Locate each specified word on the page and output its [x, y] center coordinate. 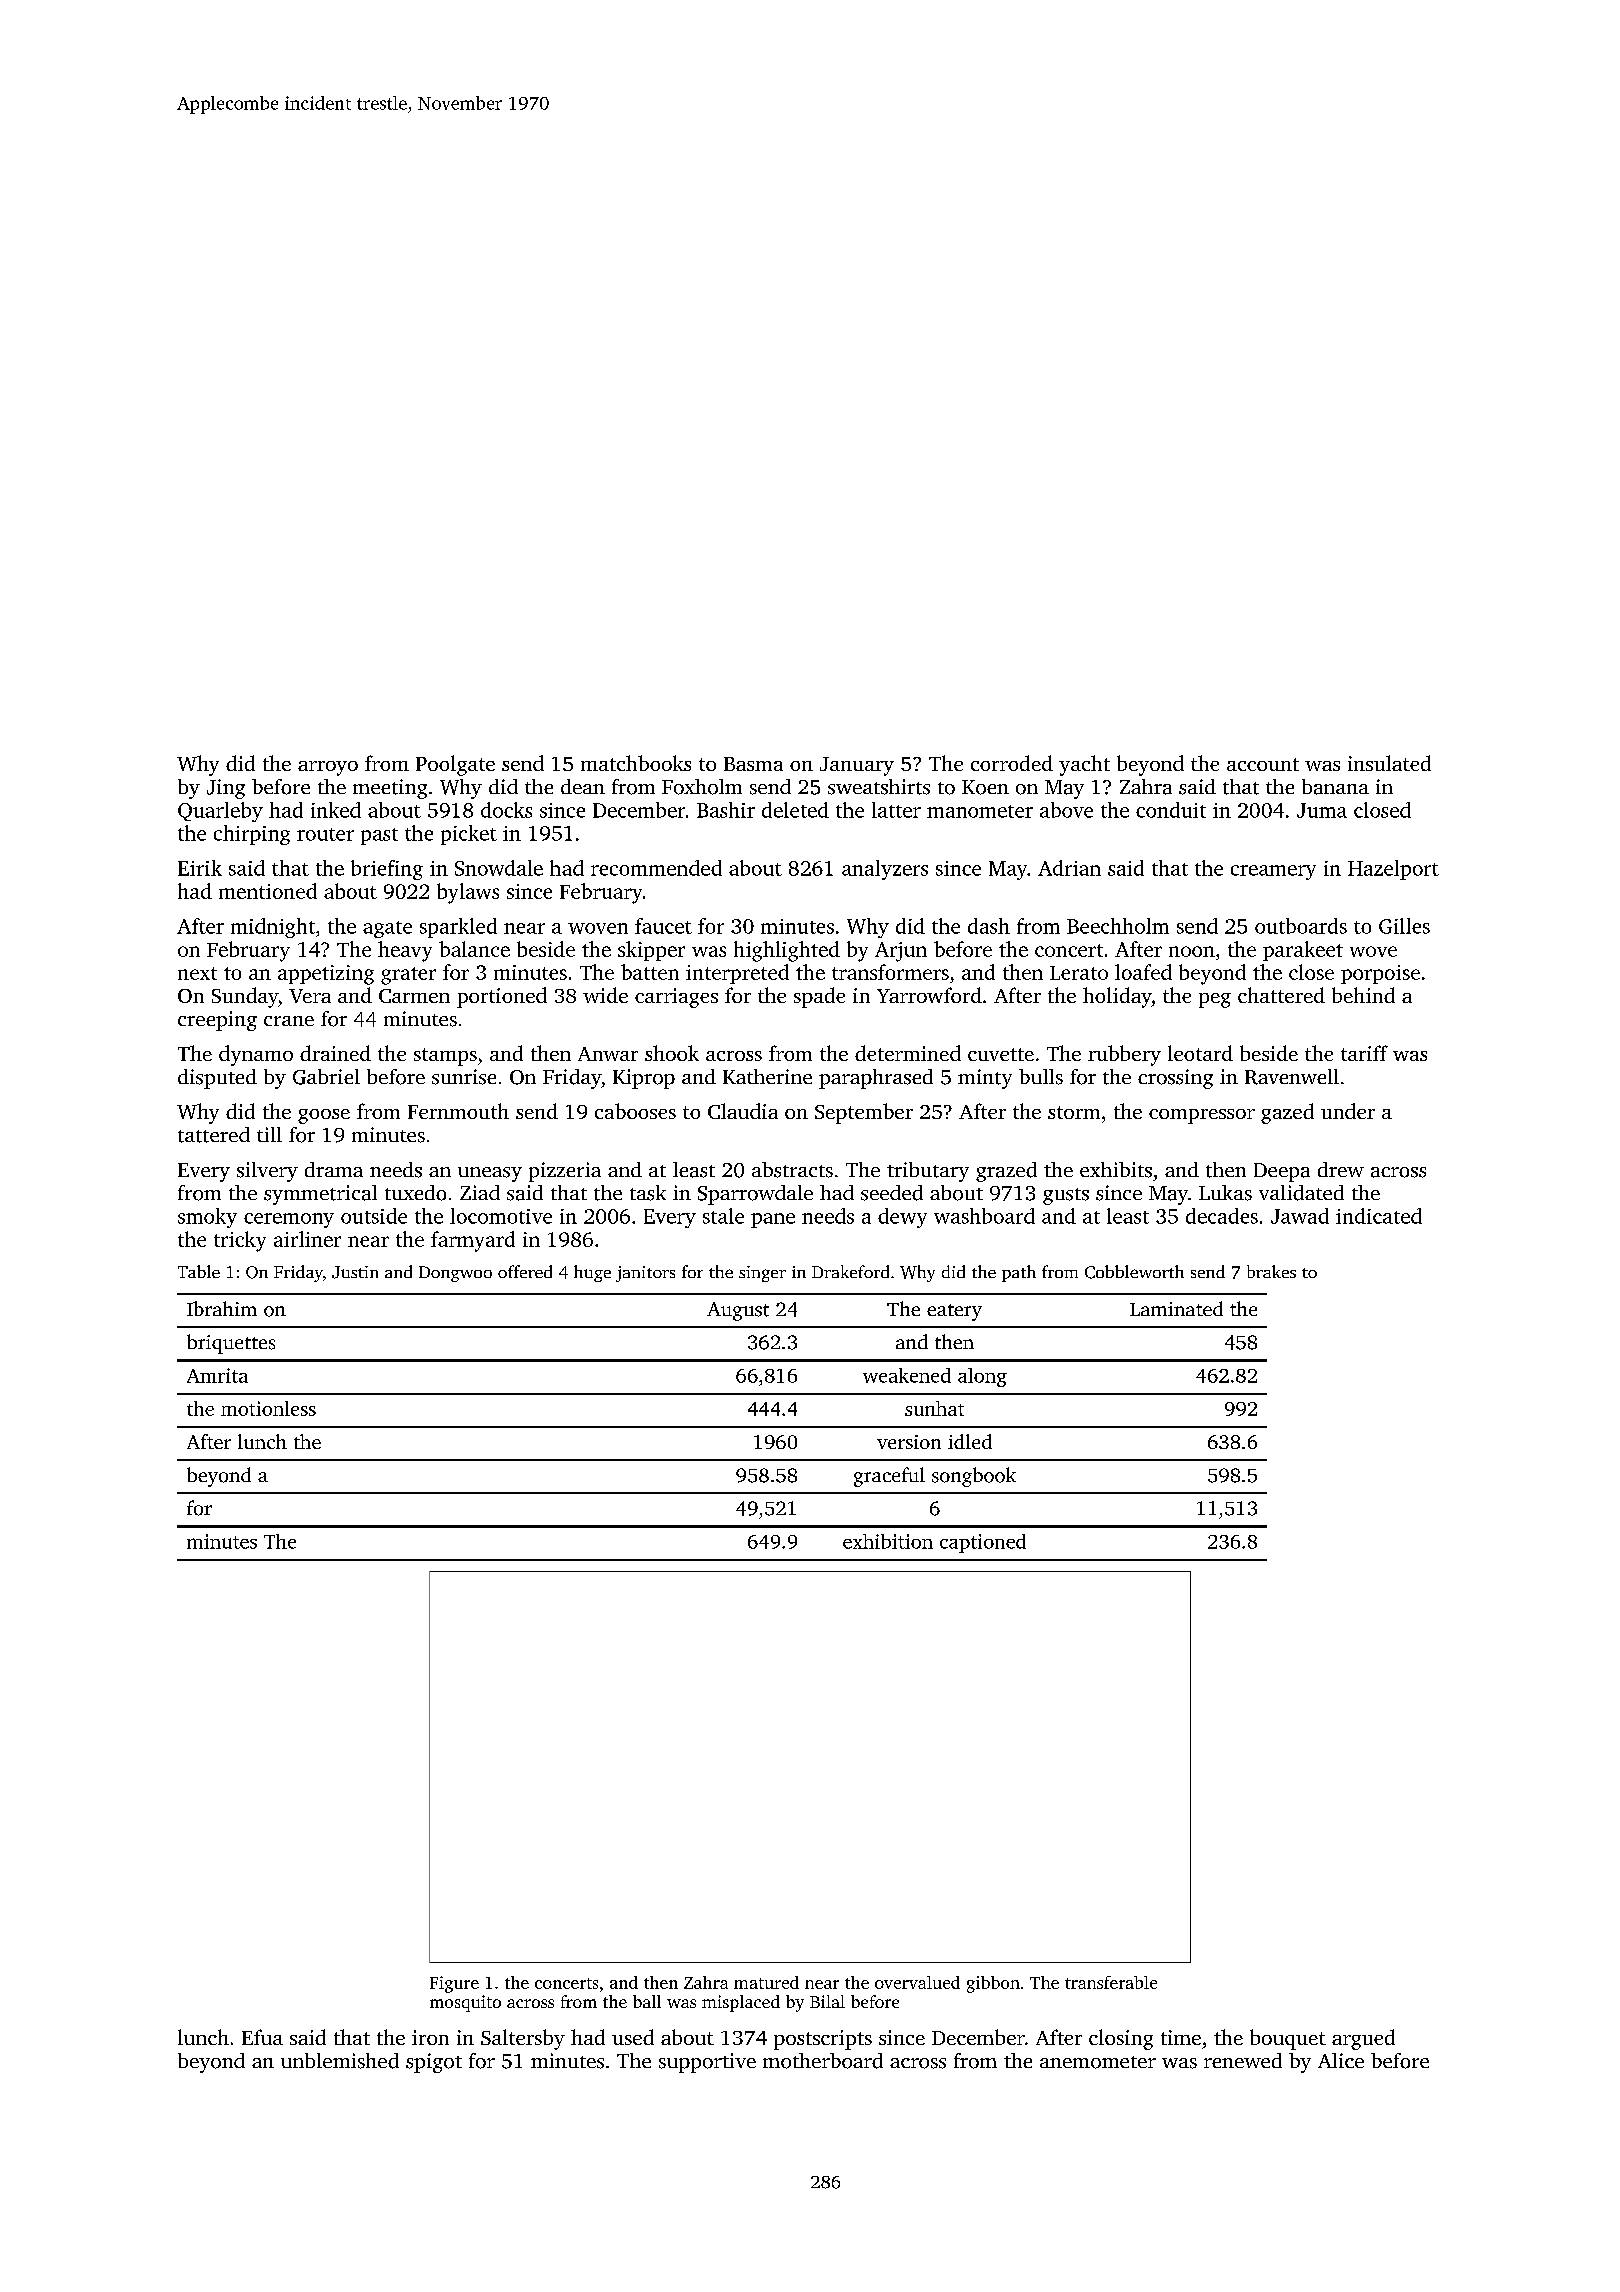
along [982, 1377]
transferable [1111, 1982]
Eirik [200, 868]
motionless [268, 1408]
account [1263, 764]
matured [766, 1982]
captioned [983, 1543]
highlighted [787, 951]
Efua [262, 2037]
